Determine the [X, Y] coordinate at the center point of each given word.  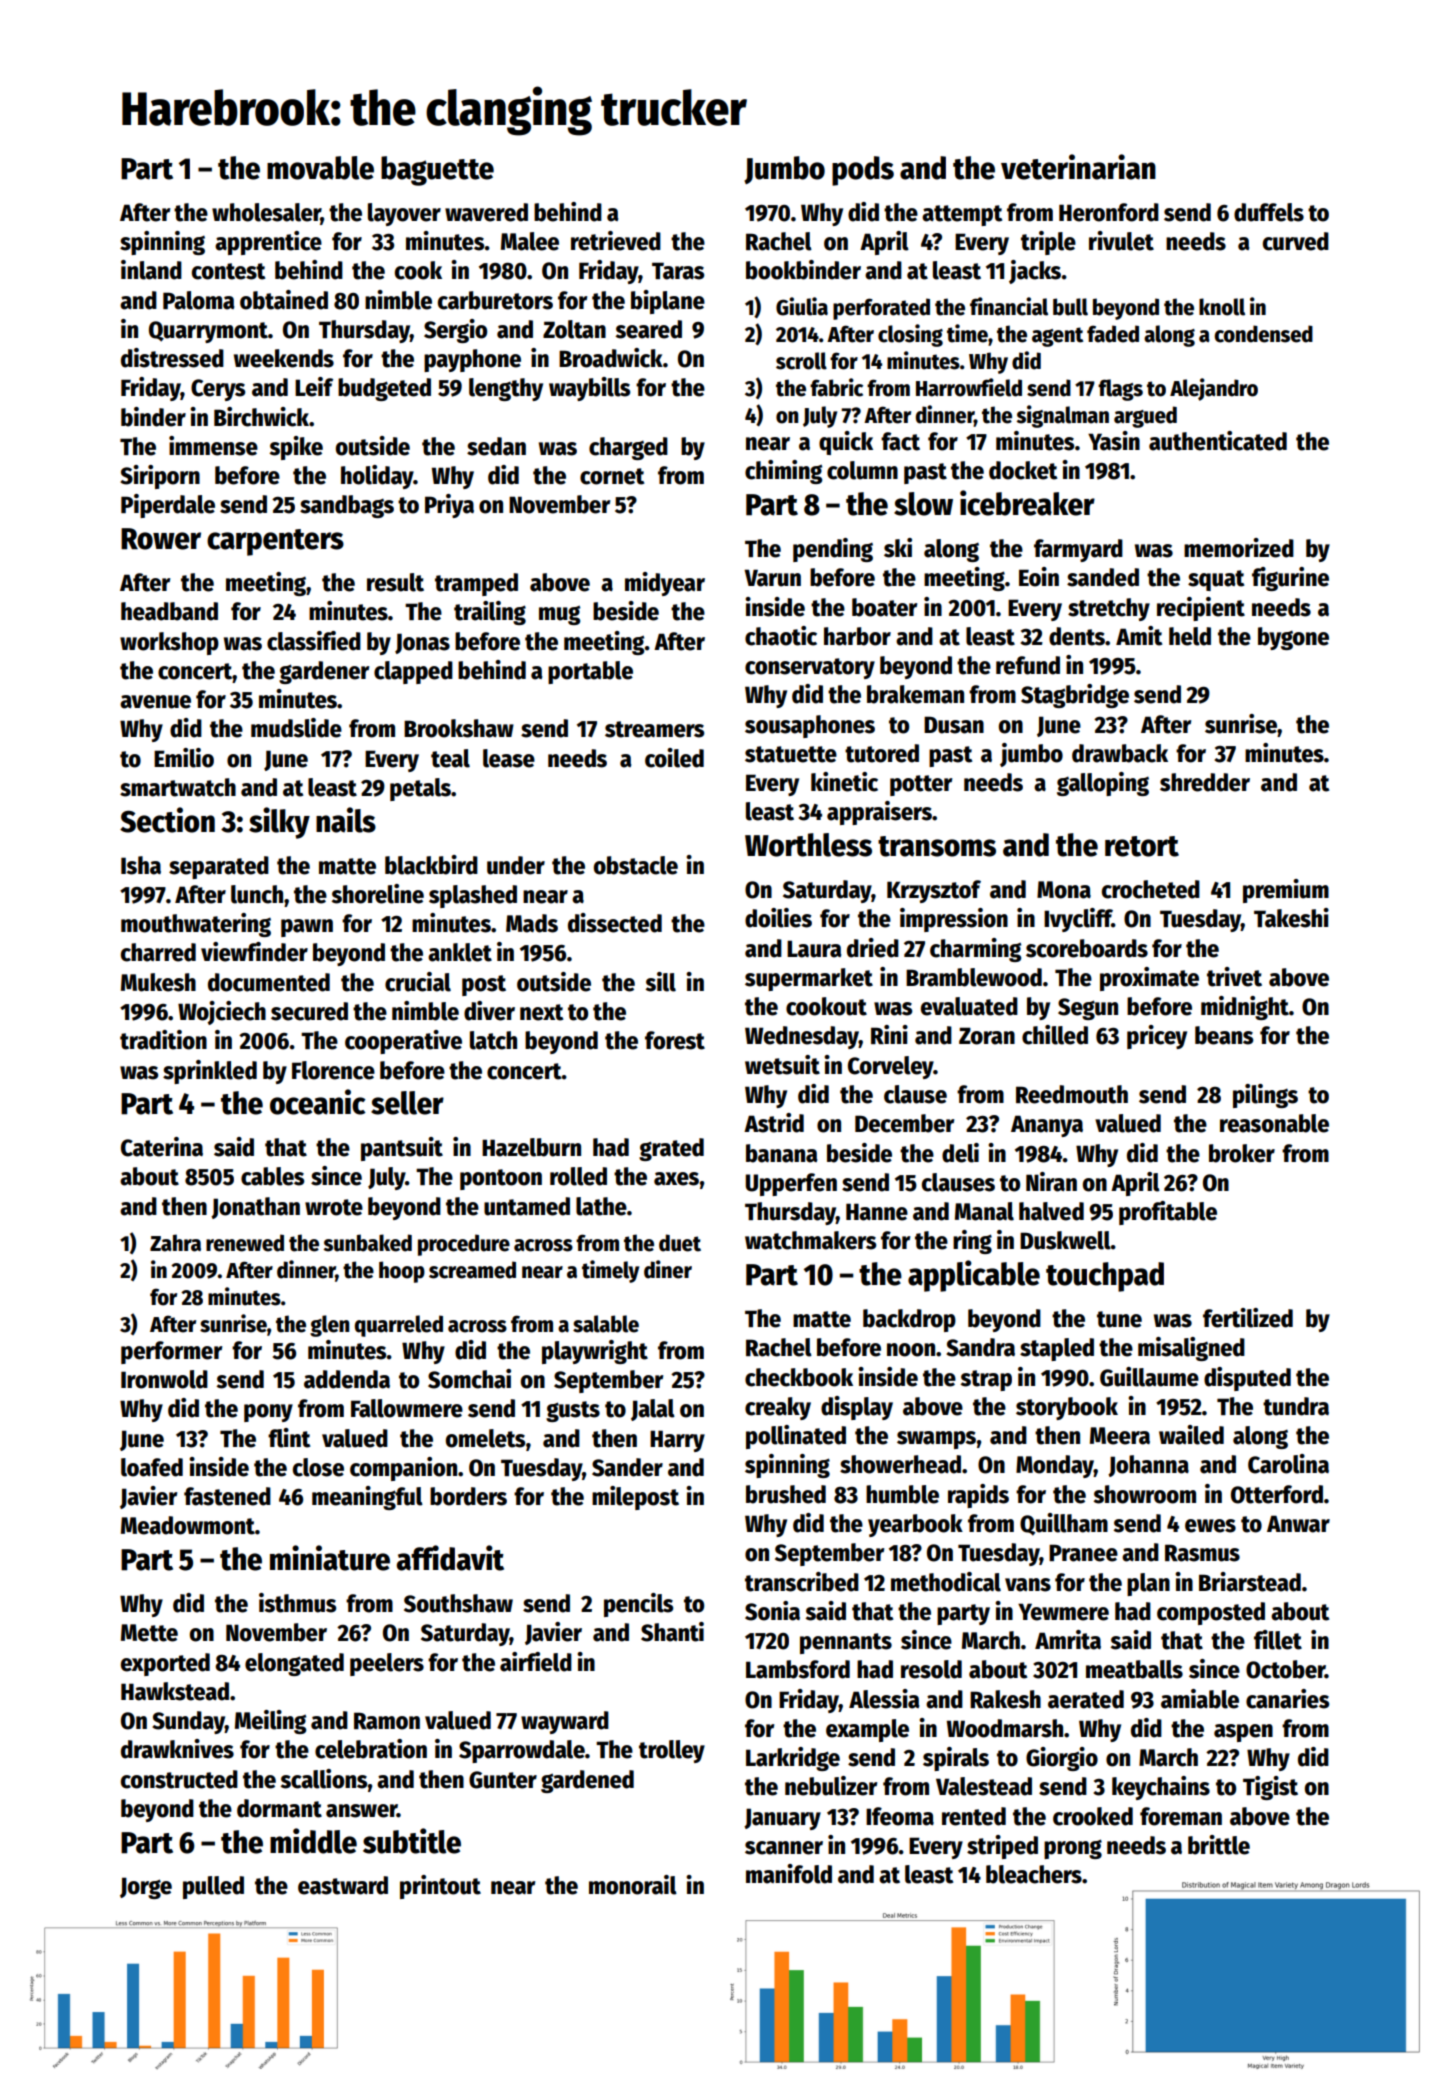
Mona [1064, 890]
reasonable [1274, 1123]
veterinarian [1078, 167]
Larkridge [793, 1759]
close [318, 1467]
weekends [284, 358]
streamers [654, 729]
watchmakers [810, 1240]
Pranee [1083, 1553]
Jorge [146, 1888]
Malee [530, 241]
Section [167, 820]
